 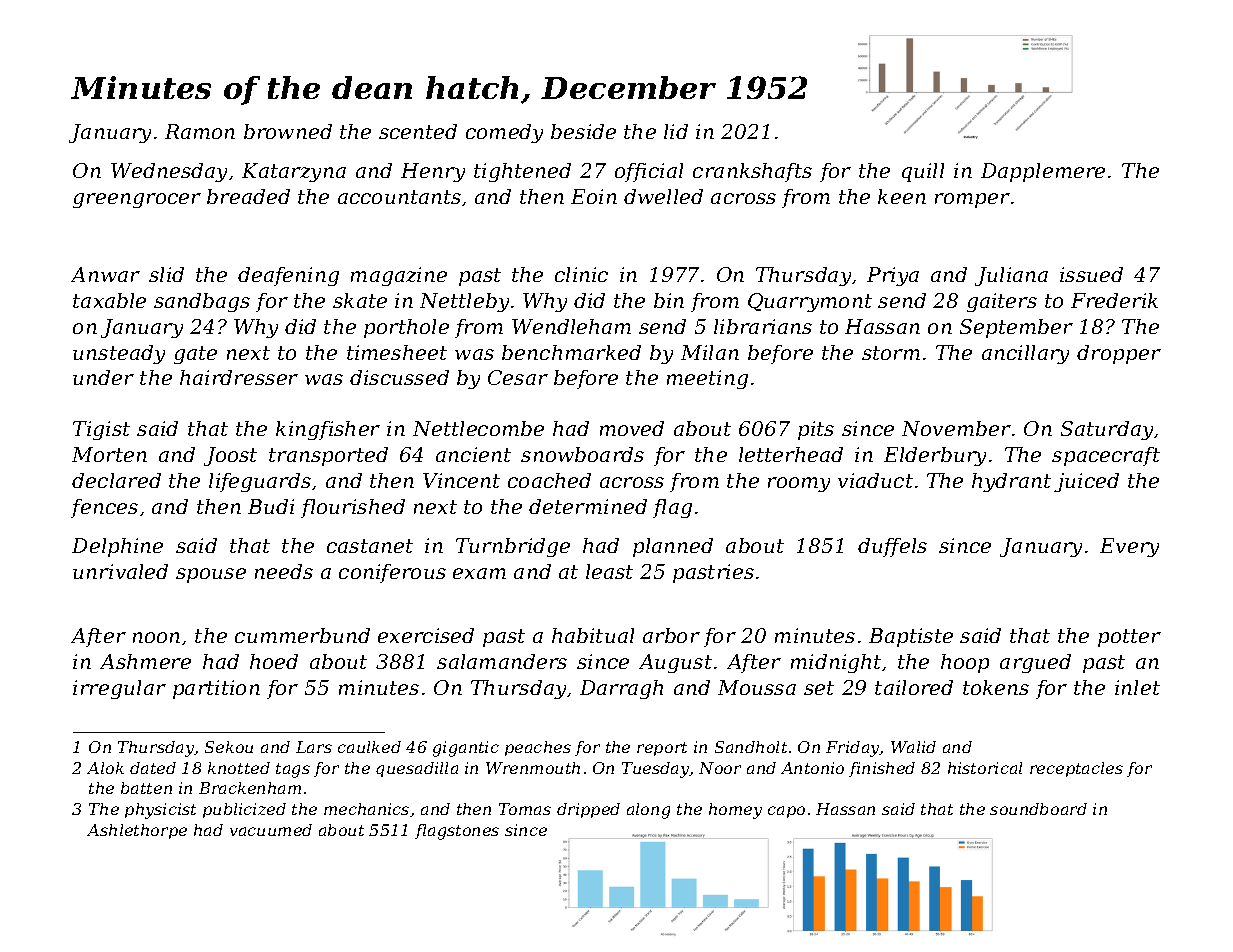 I want to click on Alok, so click(x=105, y=768).
